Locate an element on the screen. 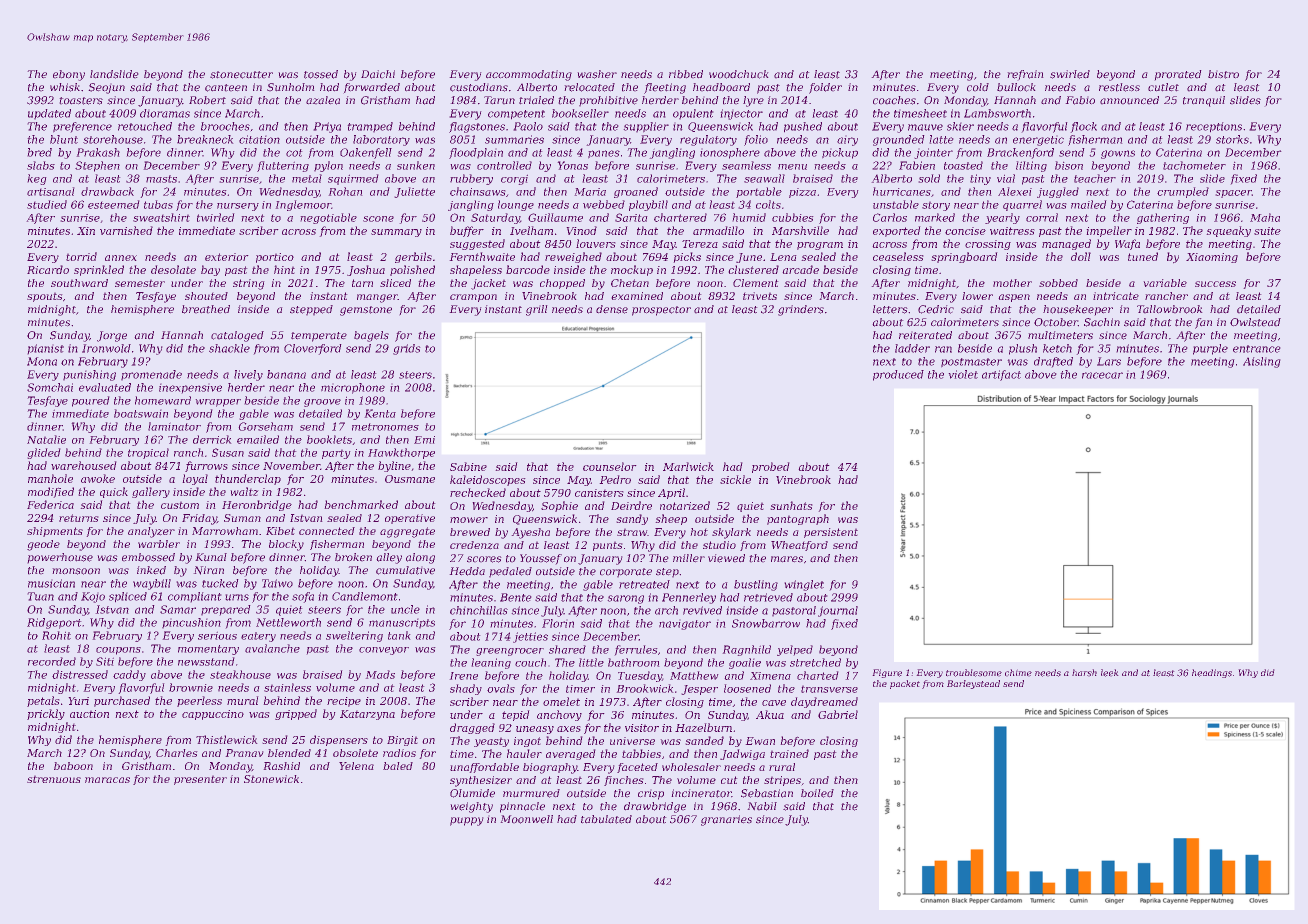  Moonwell is located at coordinates (526, 819).
